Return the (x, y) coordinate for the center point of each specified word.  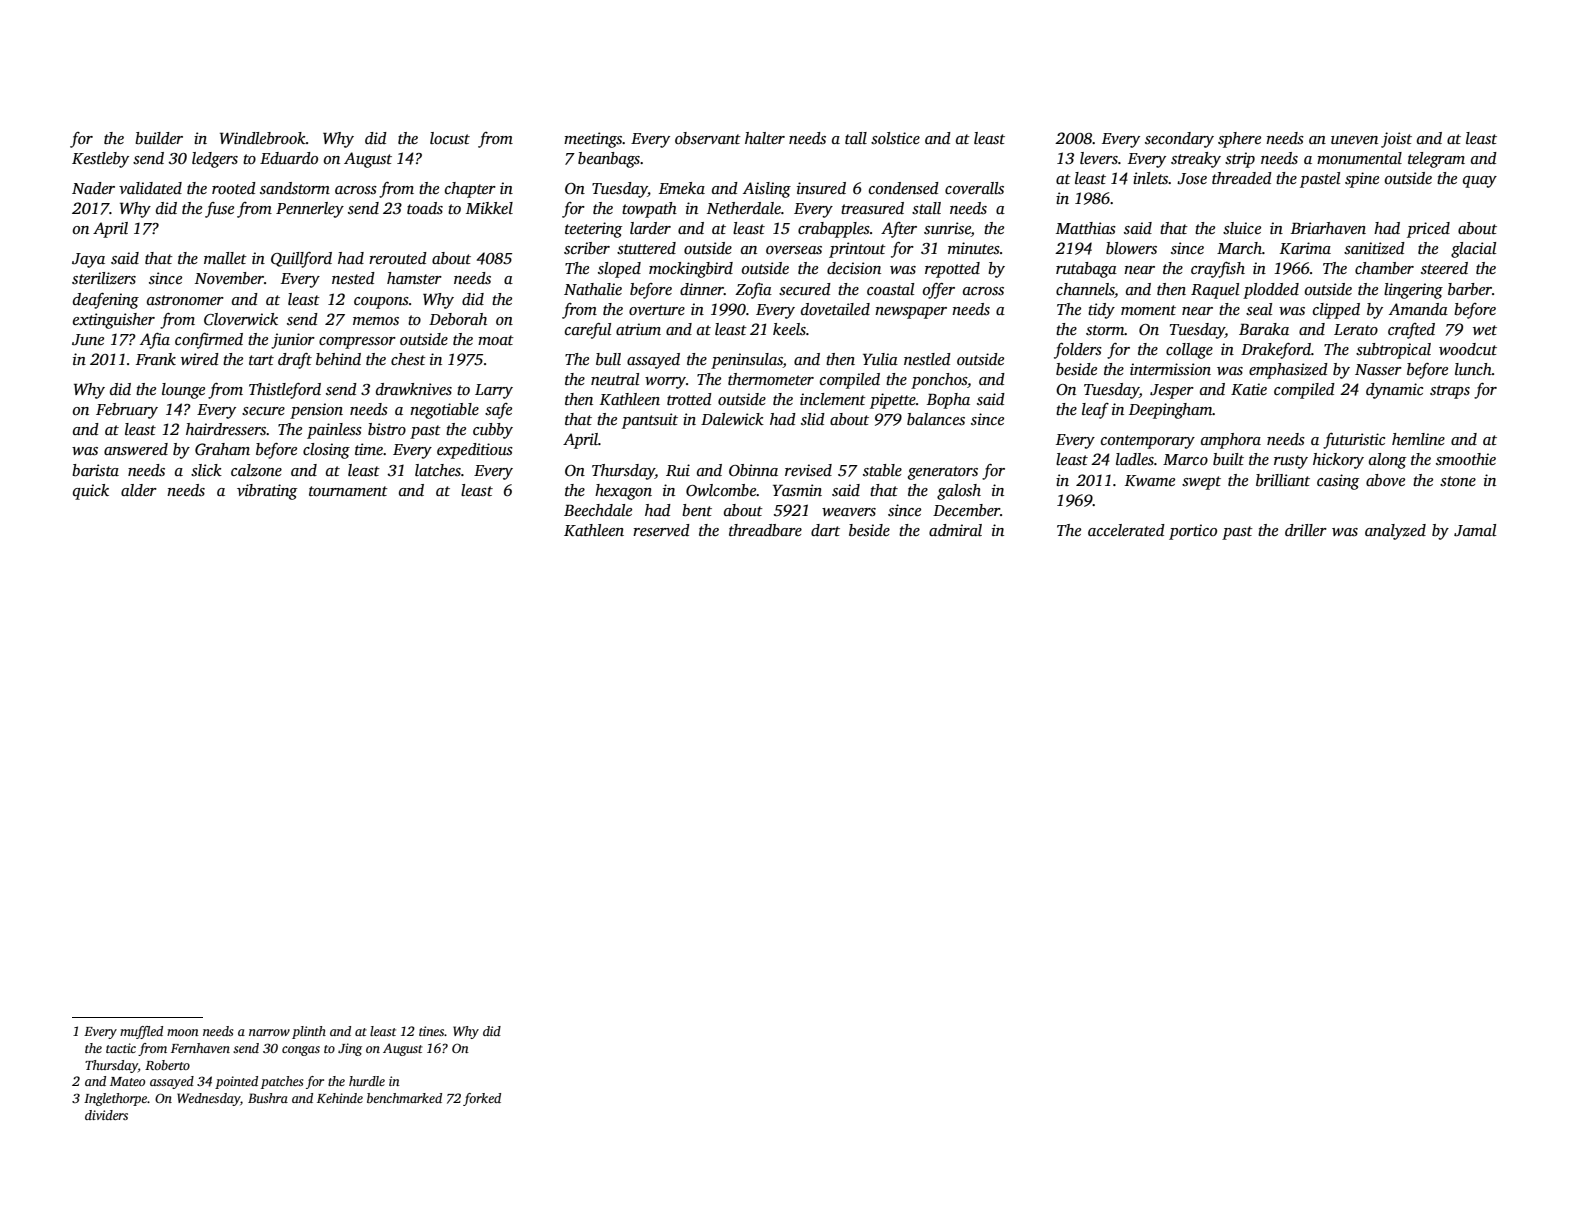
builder (159, 138)
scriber (587, 248)
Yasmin (797, 490)
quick (91, 492)
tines (432, 1031)
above (1385, 480)
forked (482, 1099)
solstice (895, 138)
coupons (381, 303)
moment (1148, 310)
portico (1193, 532)
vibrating (267, 492)
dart (825, 530)
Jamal (1475, 530)
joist (1396, 140)
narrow (269, 1032)
